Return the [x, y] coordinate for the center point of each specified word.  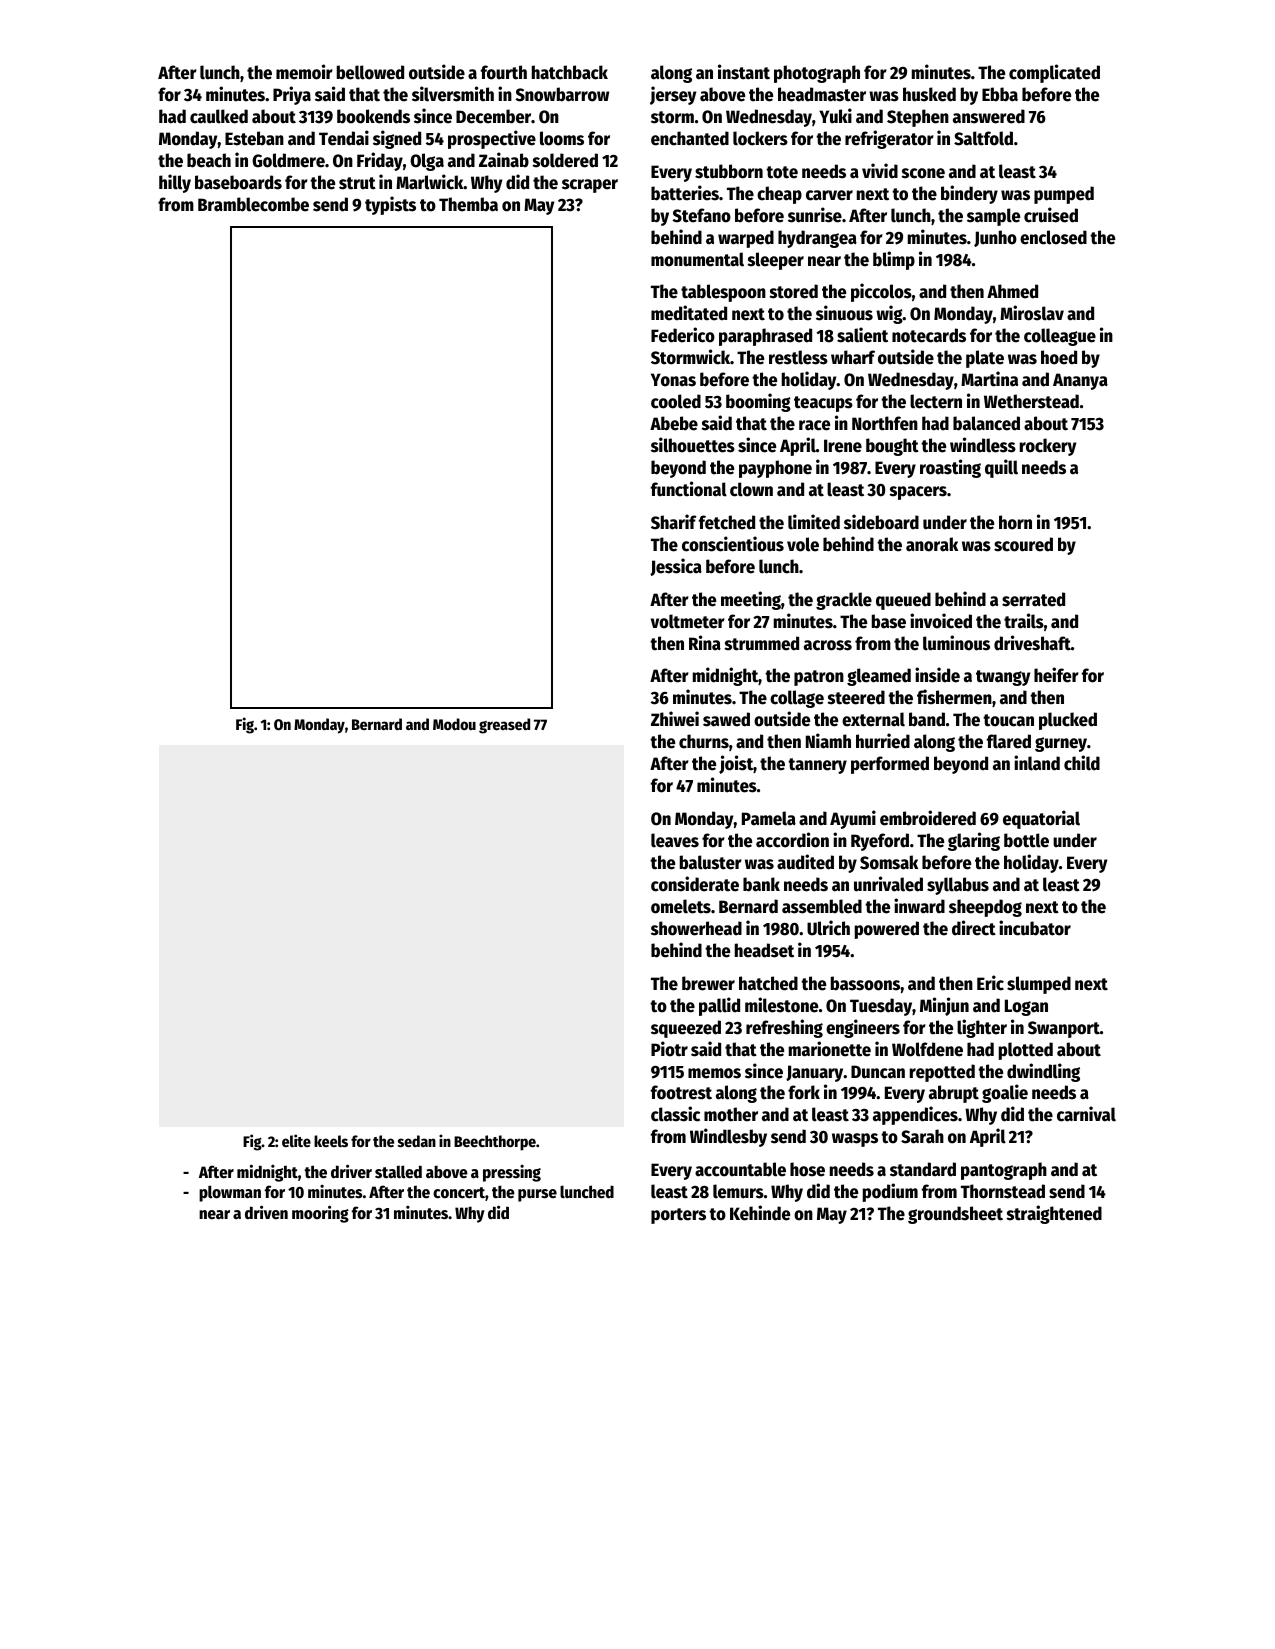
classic [675, 1114]
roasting [950, 468]
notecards [929, 335]
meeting [751, 600]
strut [357, 183]
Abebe [674, 423]
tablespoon [723, 293]
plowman [230, 1193]
